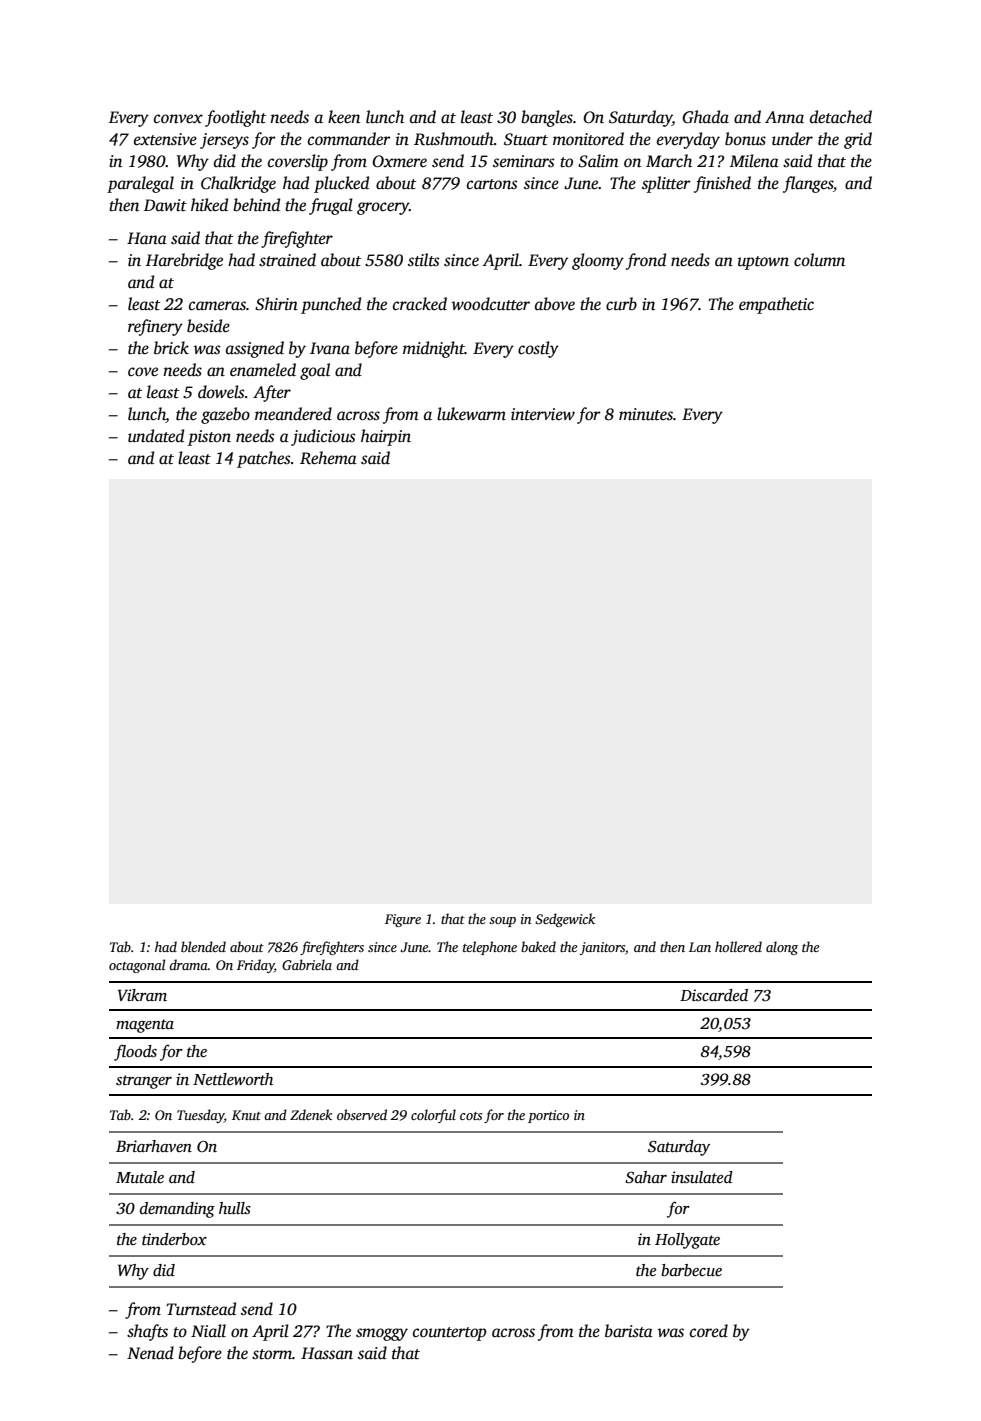 This screenshot has width=981, height=1421. What do you see at coordinates (819, 259) in the screenshot?
I see `column` at bounding box center [819, 259].
